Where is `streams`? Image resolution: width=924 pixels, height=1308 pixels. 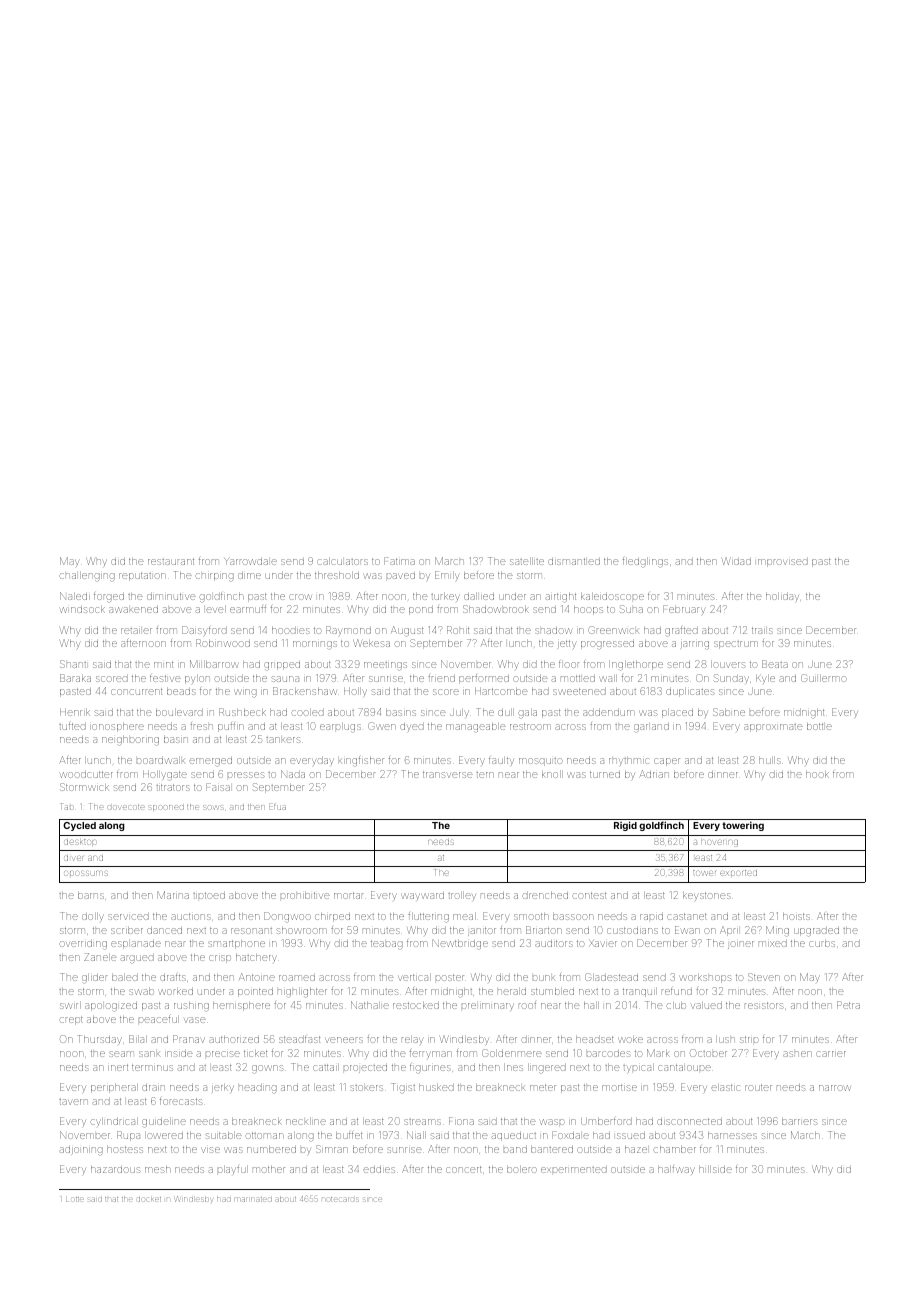
streams is located at coordinates (422, 1122).
